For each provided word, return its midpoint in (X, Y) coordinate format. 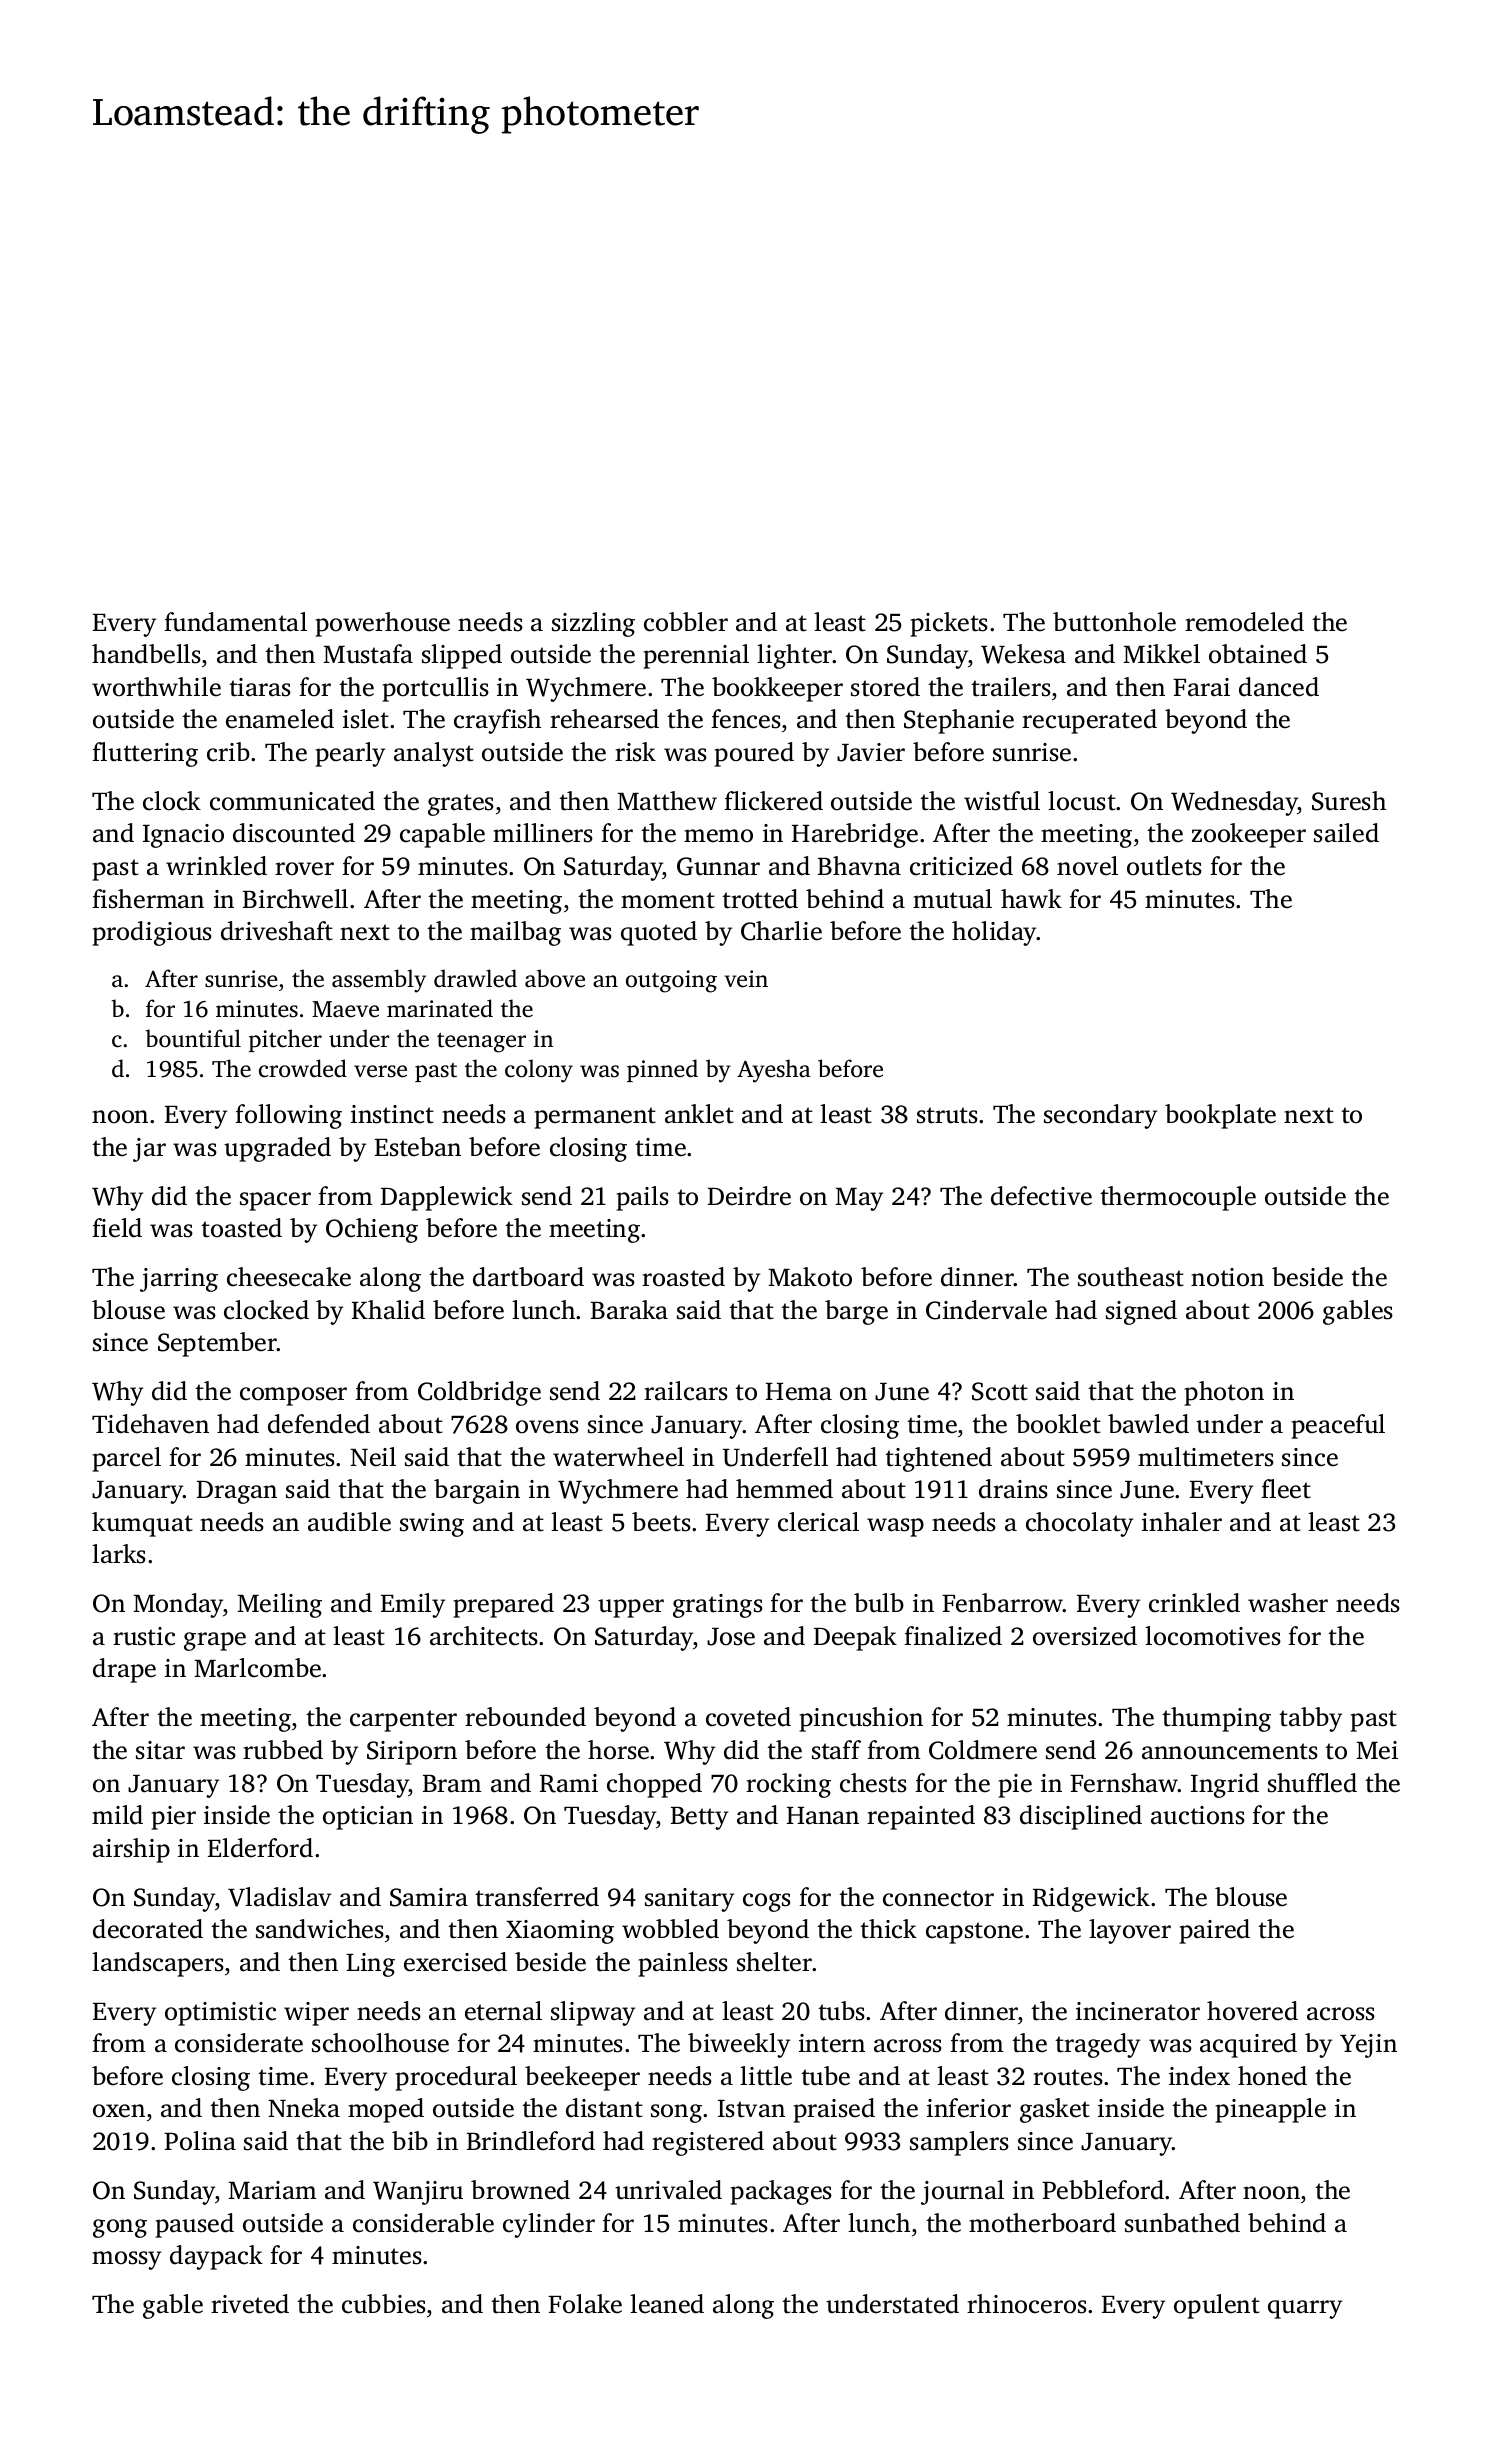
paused (194, 2225)
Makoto (810, 1277)
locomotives (1213, 1636)
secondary (1100, 1116)
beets (661, 1522)
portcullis (435, 689)
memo (718, 836)
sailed (1346, 833)
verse (380, 1071)
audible (349, 1522)
